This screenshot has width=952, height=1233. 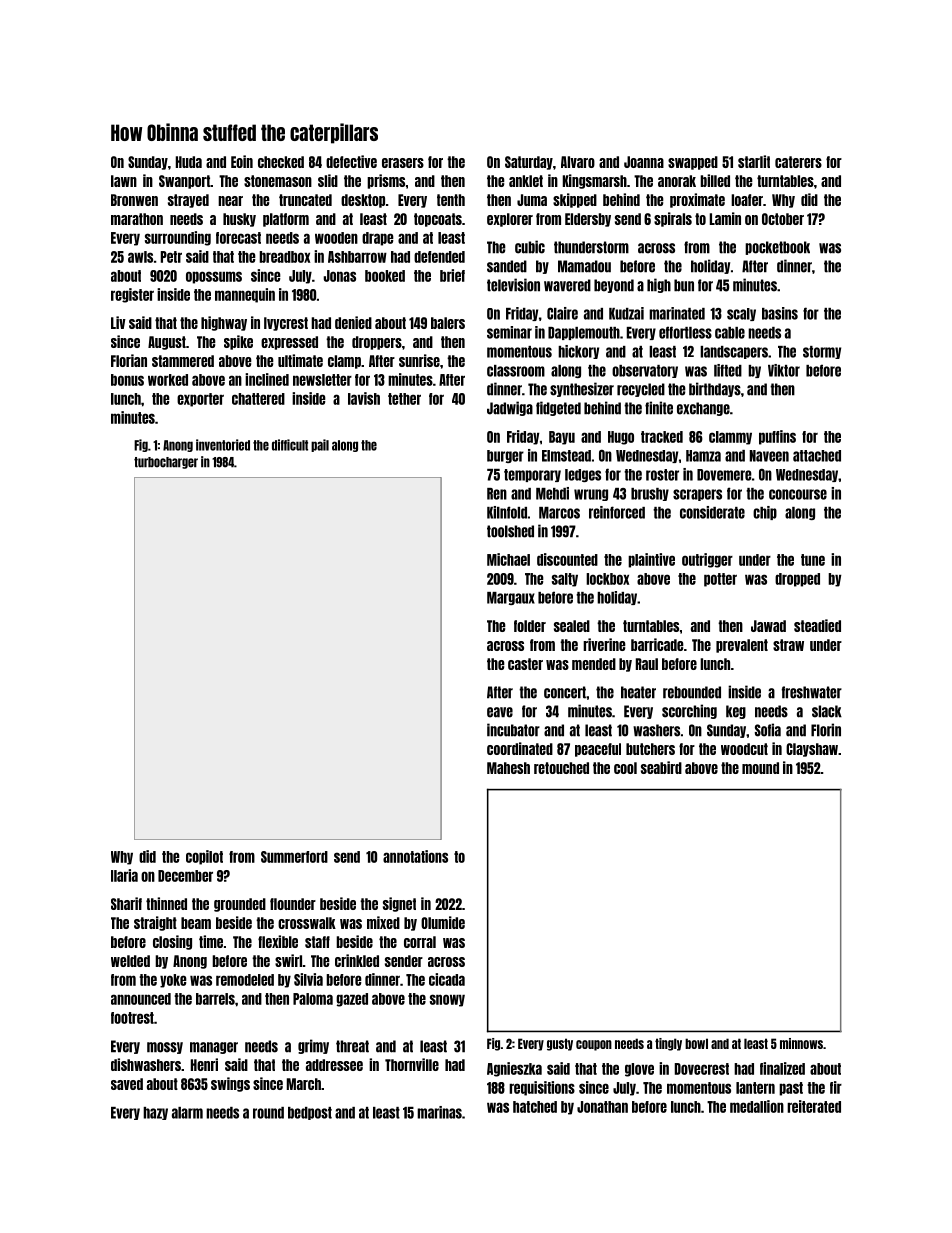 What do you see at coordinates (439, 1112) in the screenshot?
I see `marinas` at bounding box center [439, 1112].
